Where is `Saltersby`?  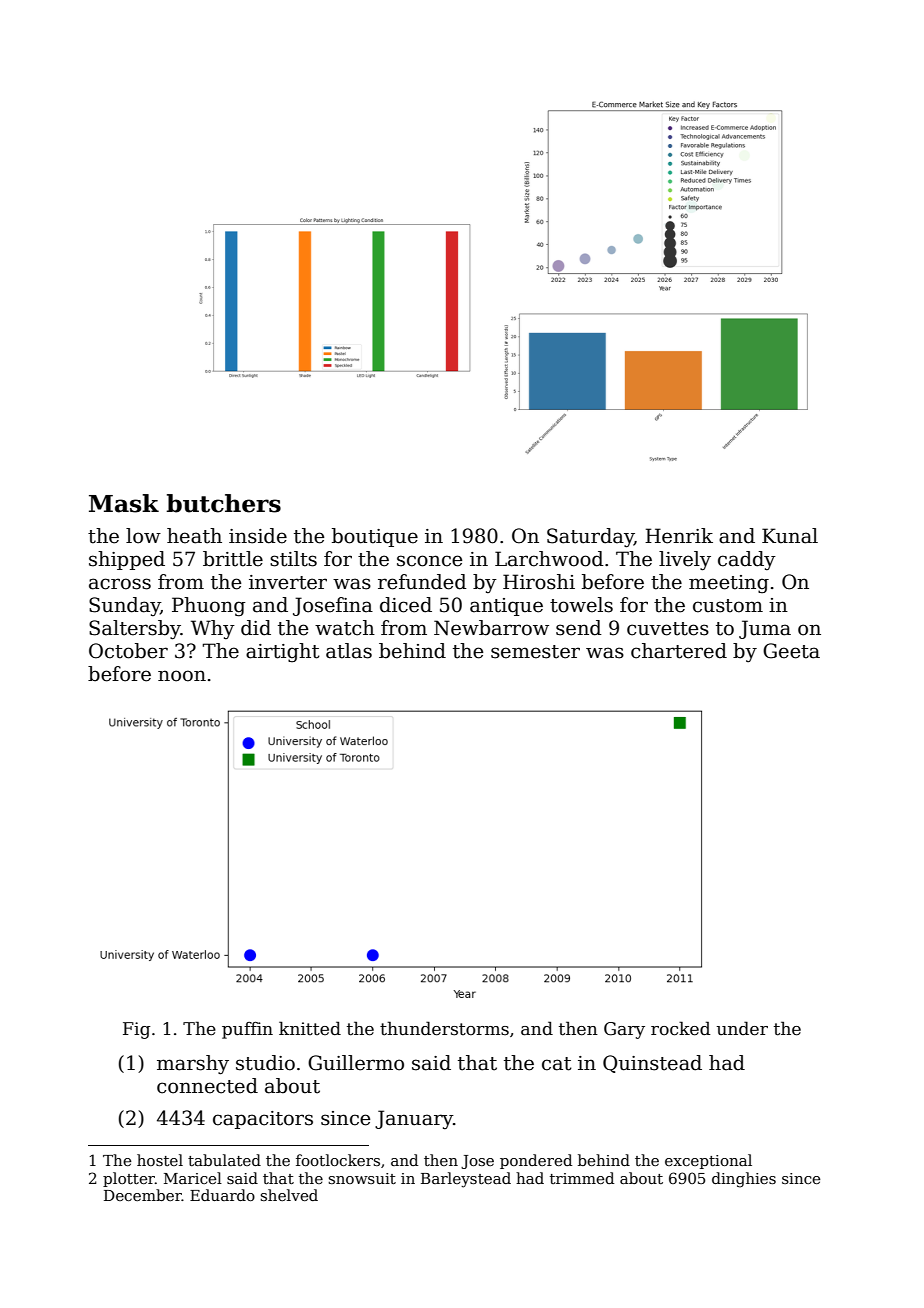
Saltersby is located at coordinates (135, 630).
